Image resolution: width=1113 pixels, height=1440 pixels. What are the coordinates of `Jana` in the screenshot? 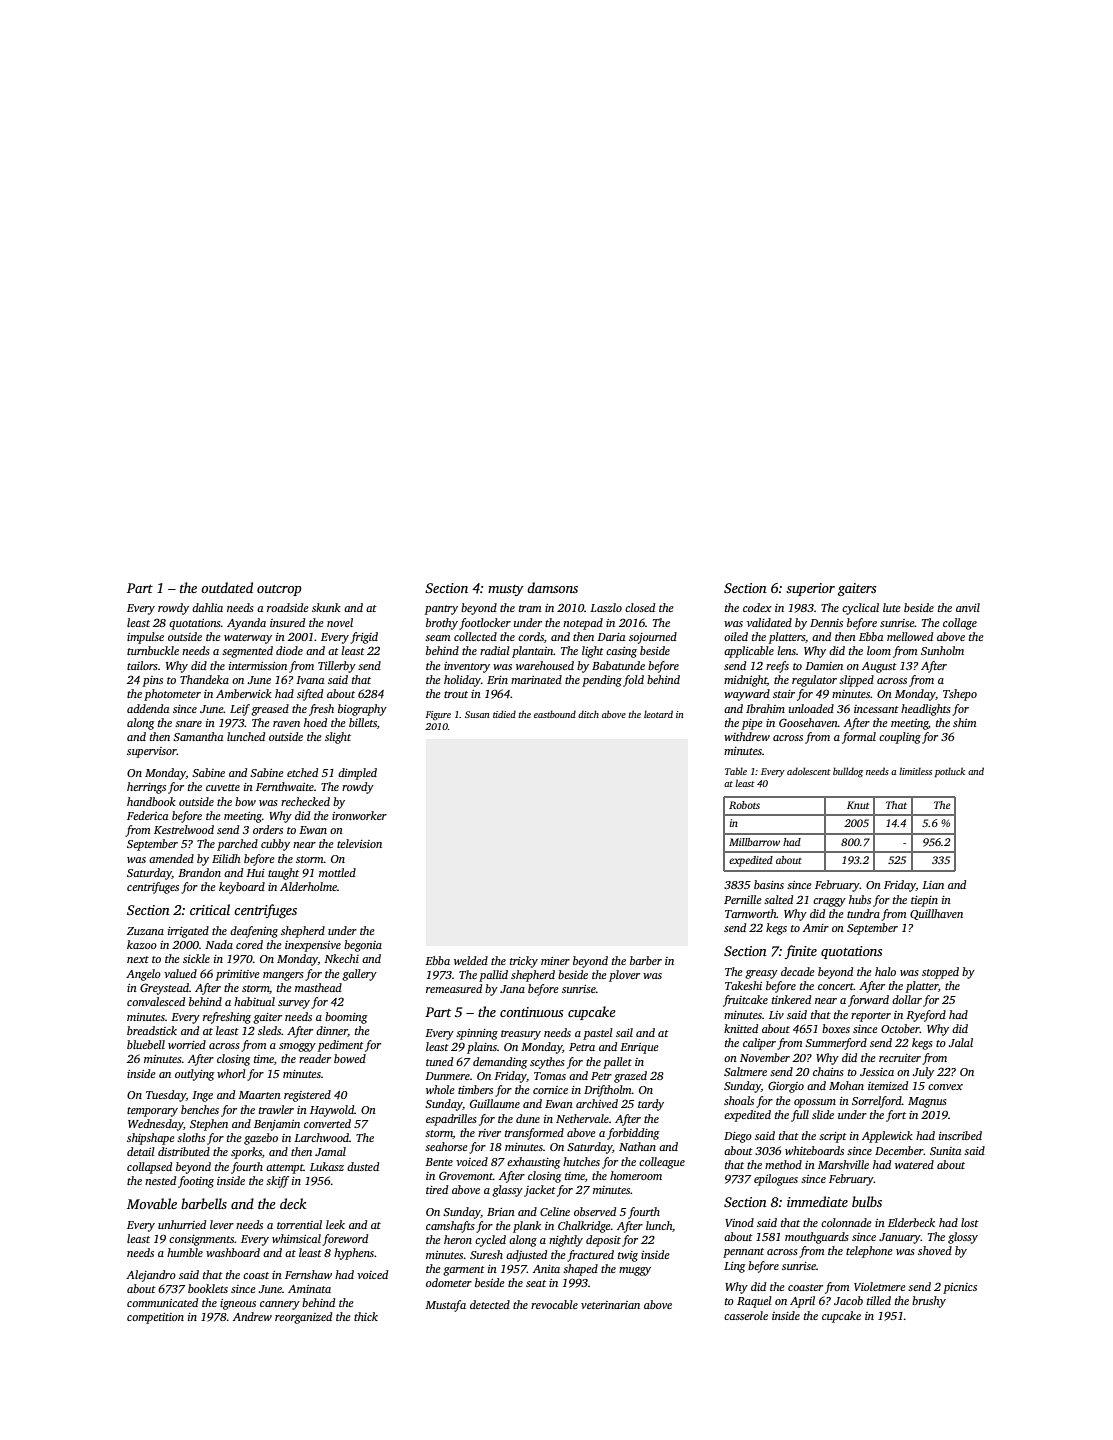 It's located at (512, 989).
